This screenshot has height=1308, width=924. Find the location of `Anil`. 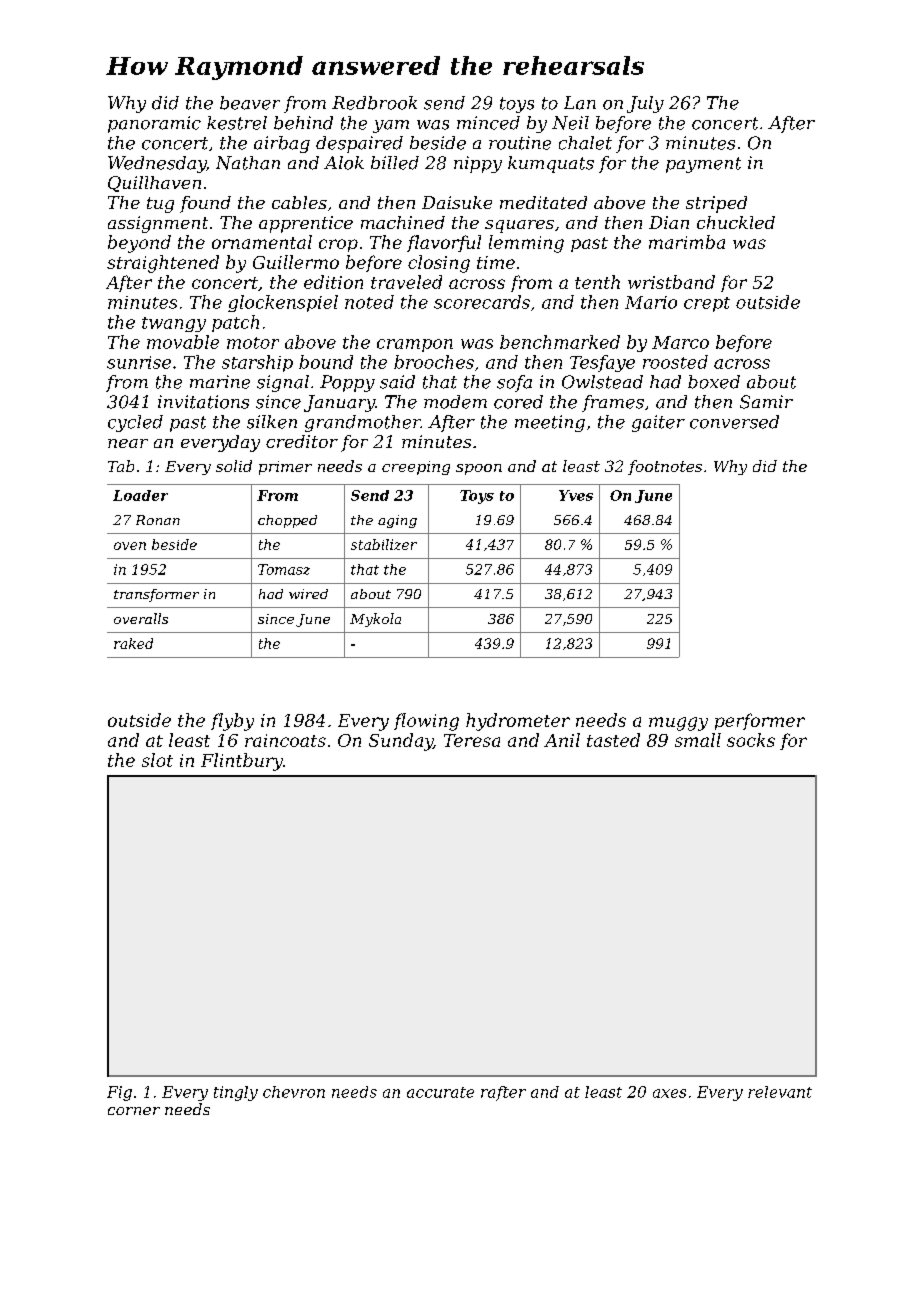

Anil is located at coordinates (562, 740).
